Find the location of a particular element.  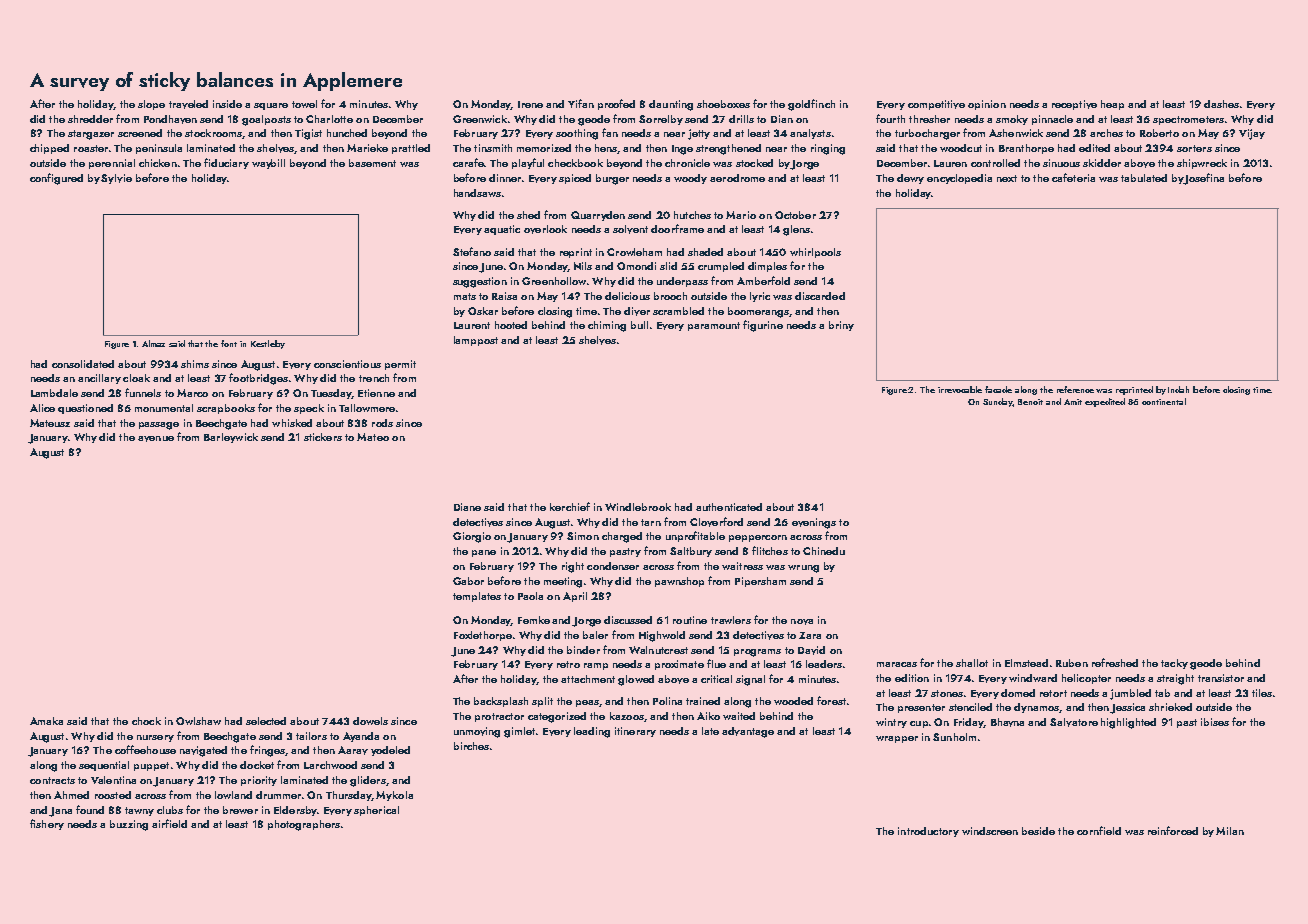

Sylvie is located at coordinates (116, 179).
